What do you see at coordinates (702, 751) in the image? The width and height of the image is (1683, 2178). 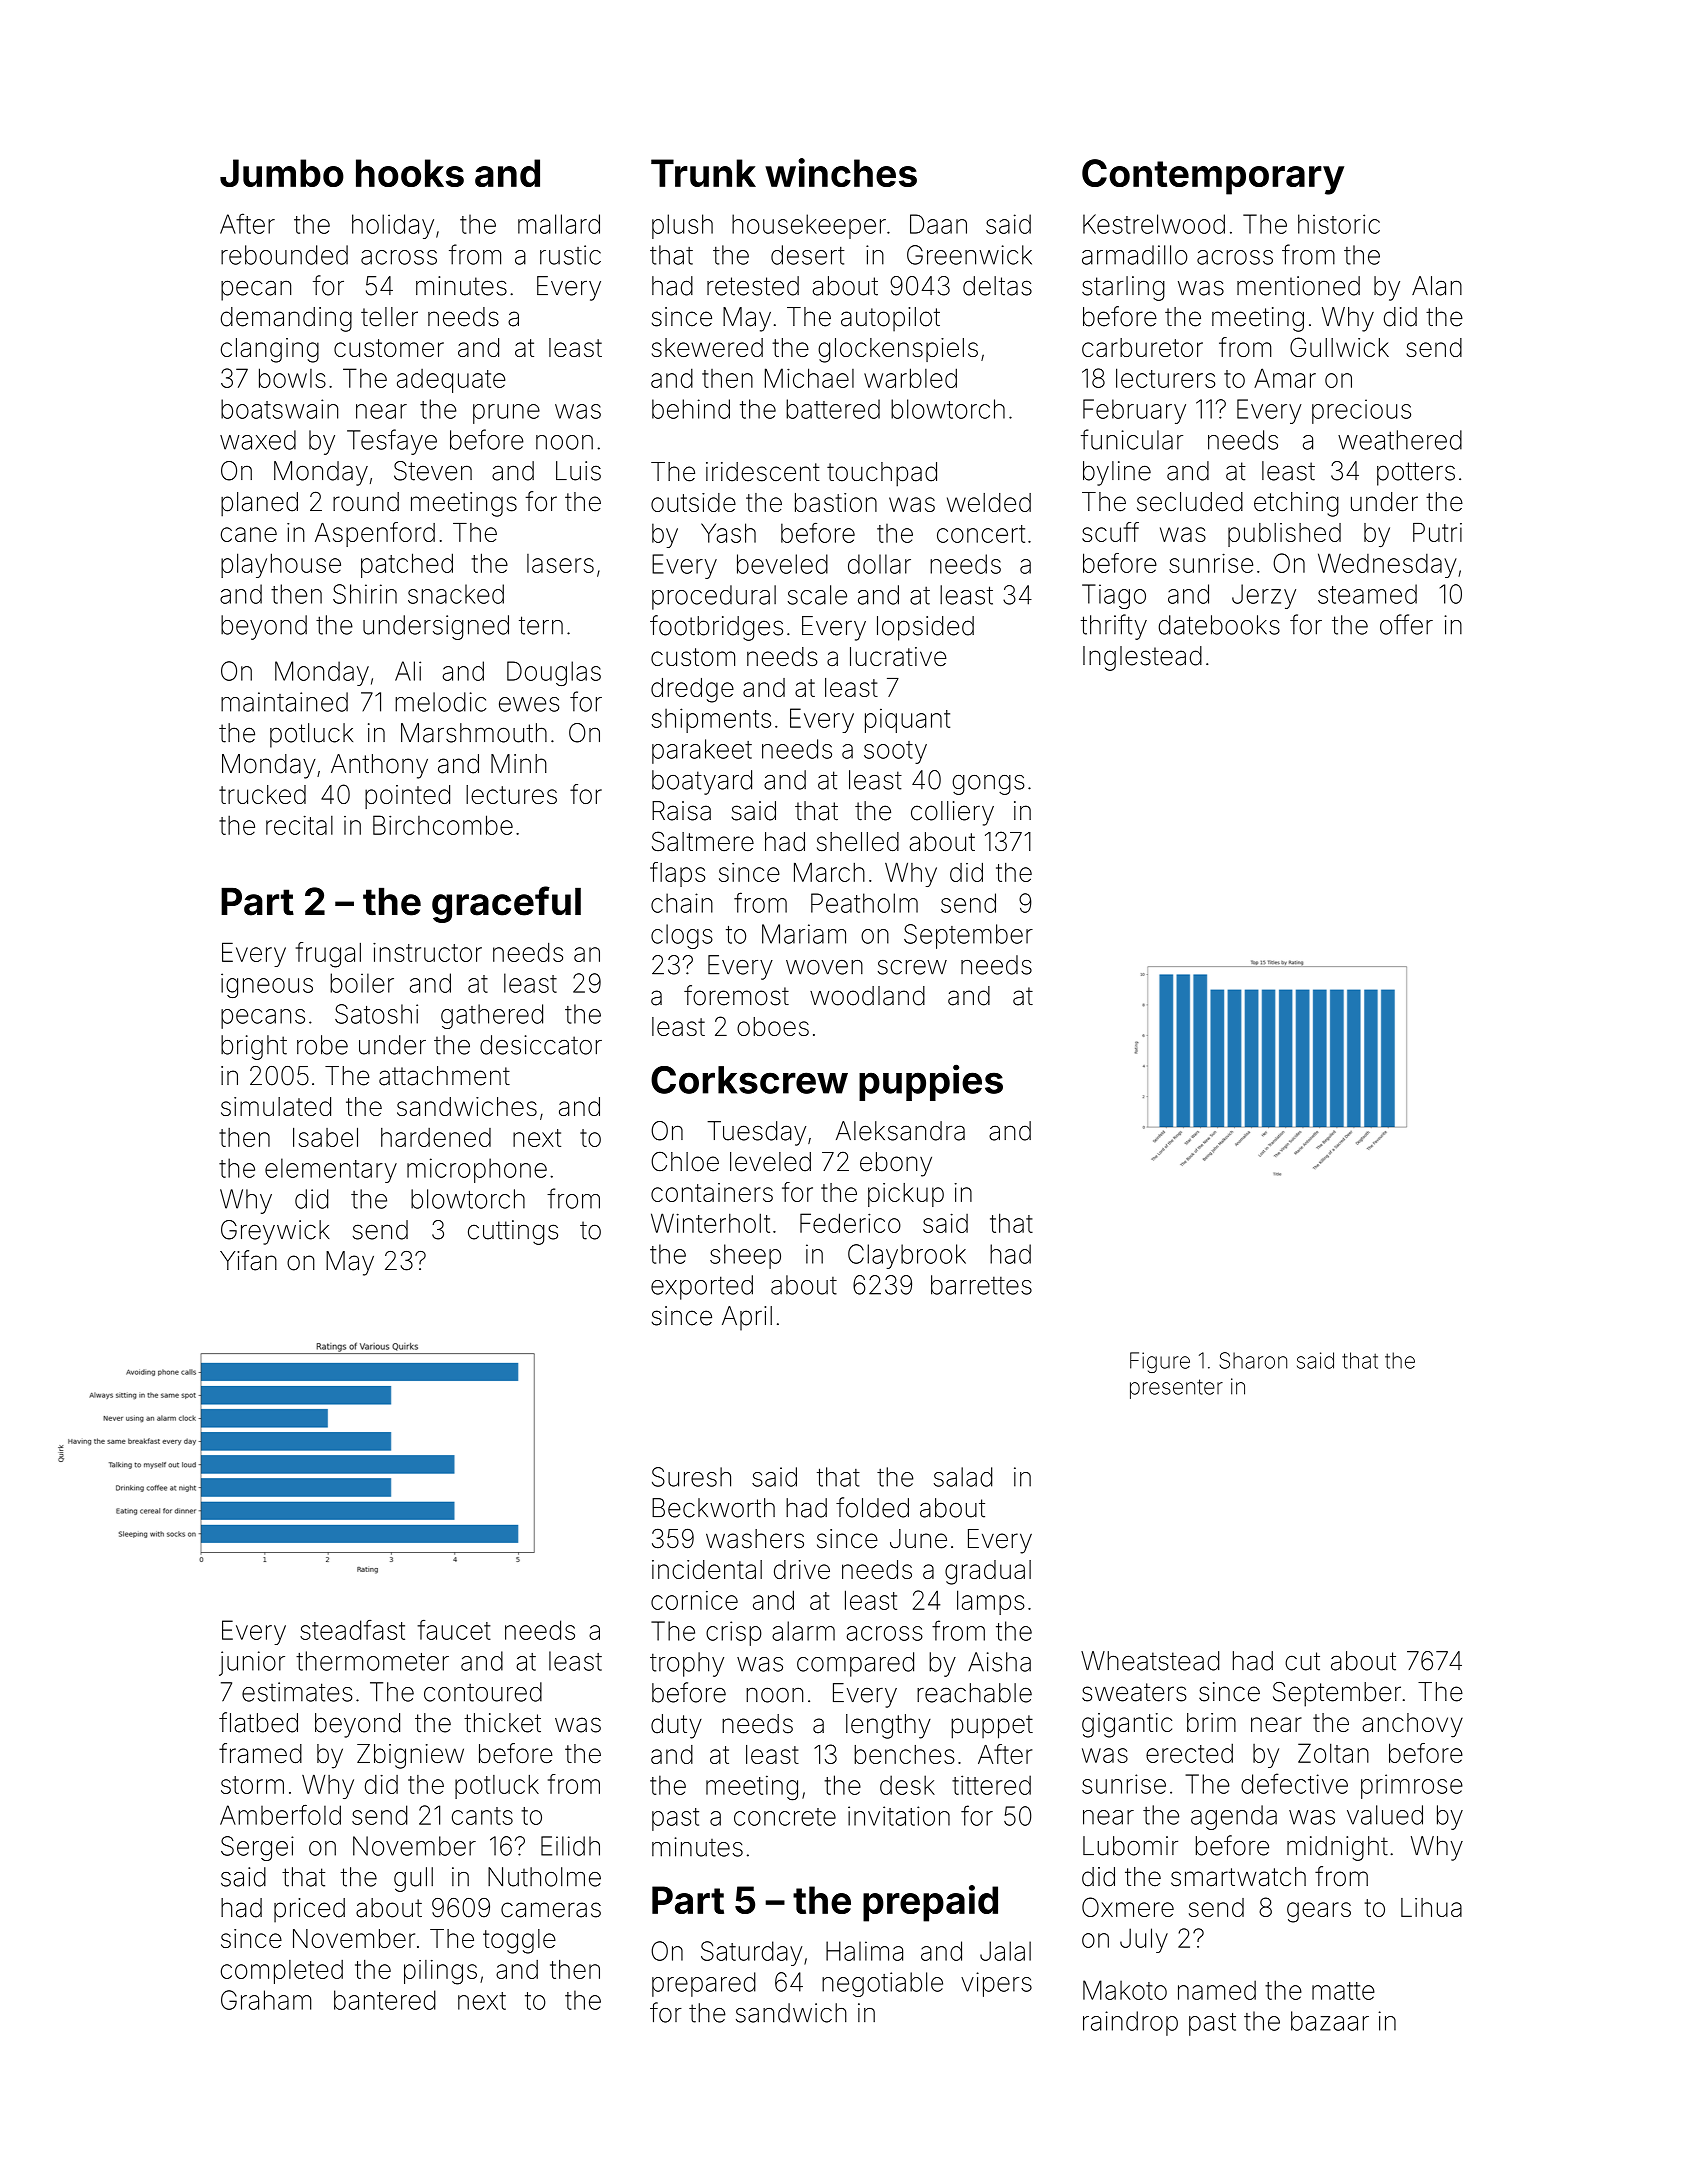 I see `parakeet` at bounding box center [702, 751].
